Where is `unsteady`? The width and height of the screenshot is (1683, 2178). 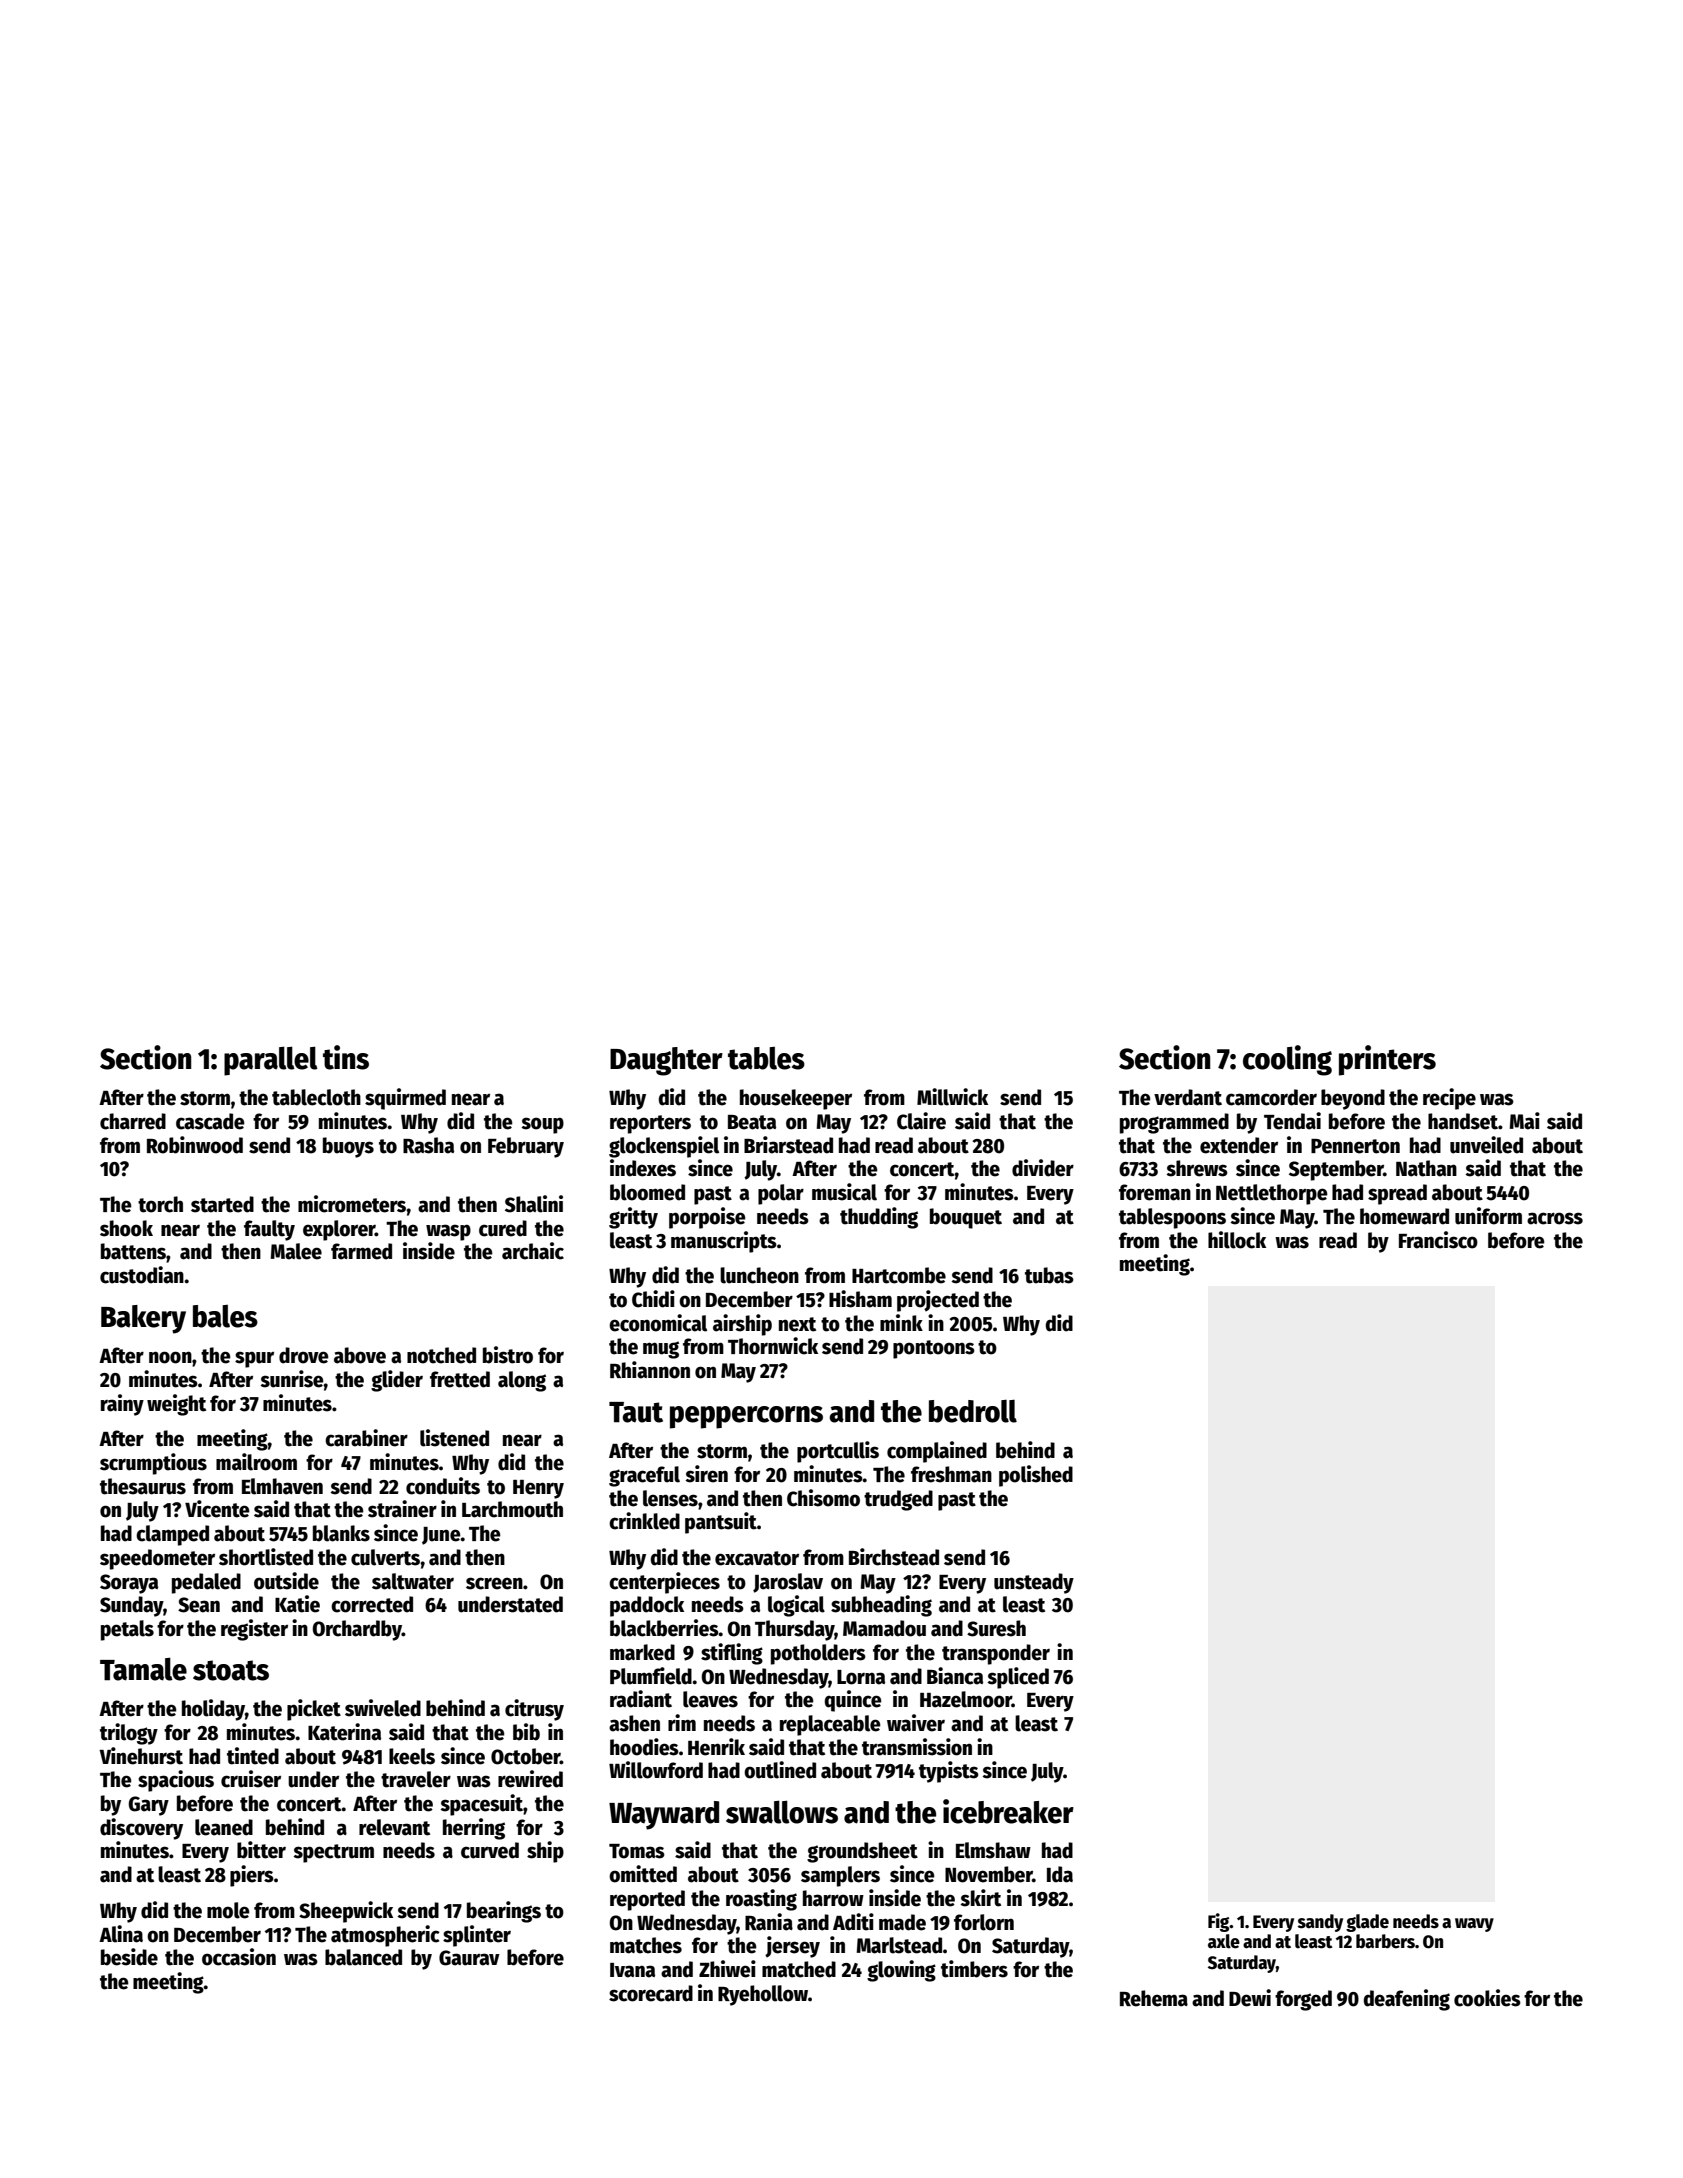 unsteady is located at coordinates (1034, 1583).
